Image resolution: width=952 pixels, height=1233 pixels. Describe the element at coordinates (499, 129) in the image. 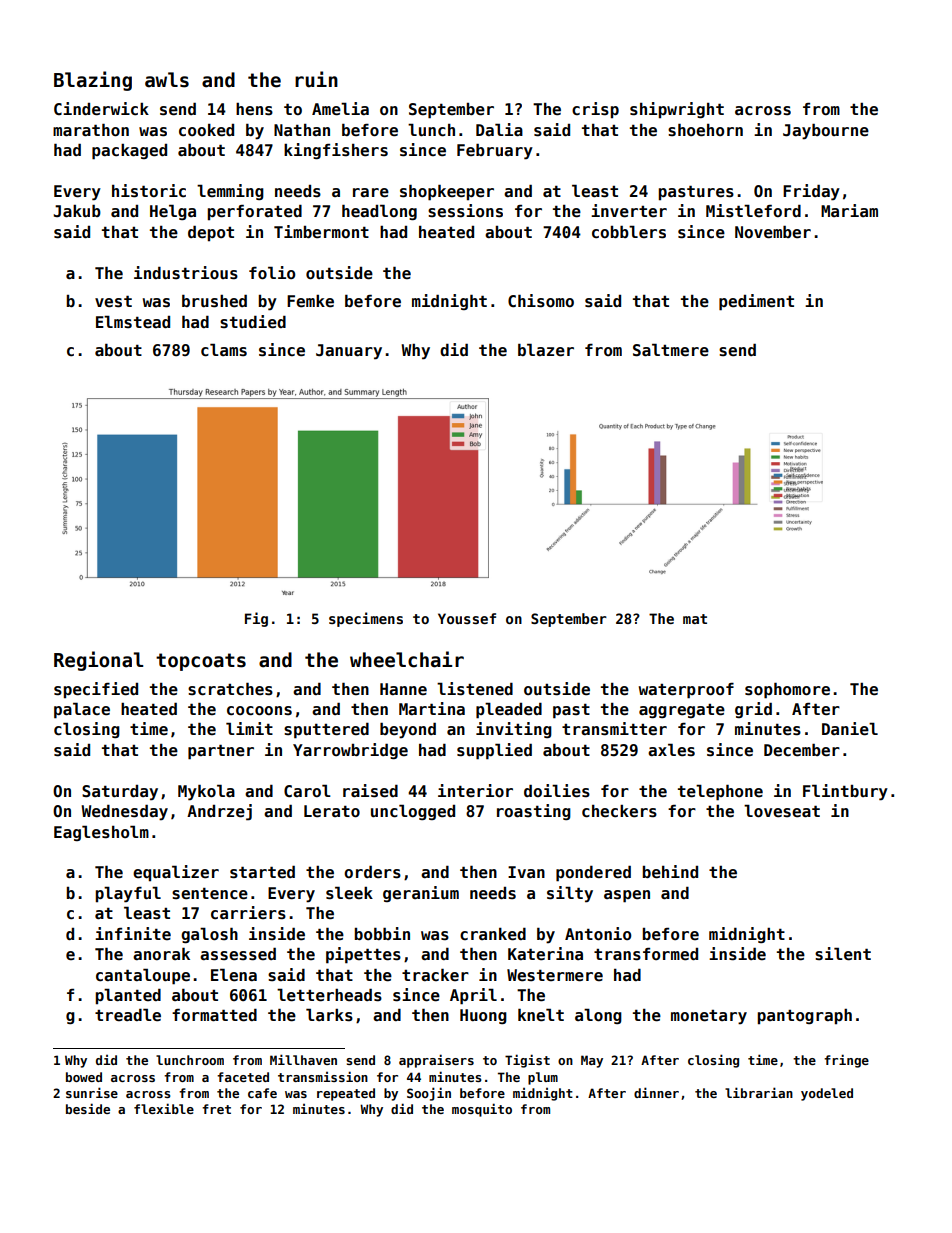

I see `Dalia` at that location.
